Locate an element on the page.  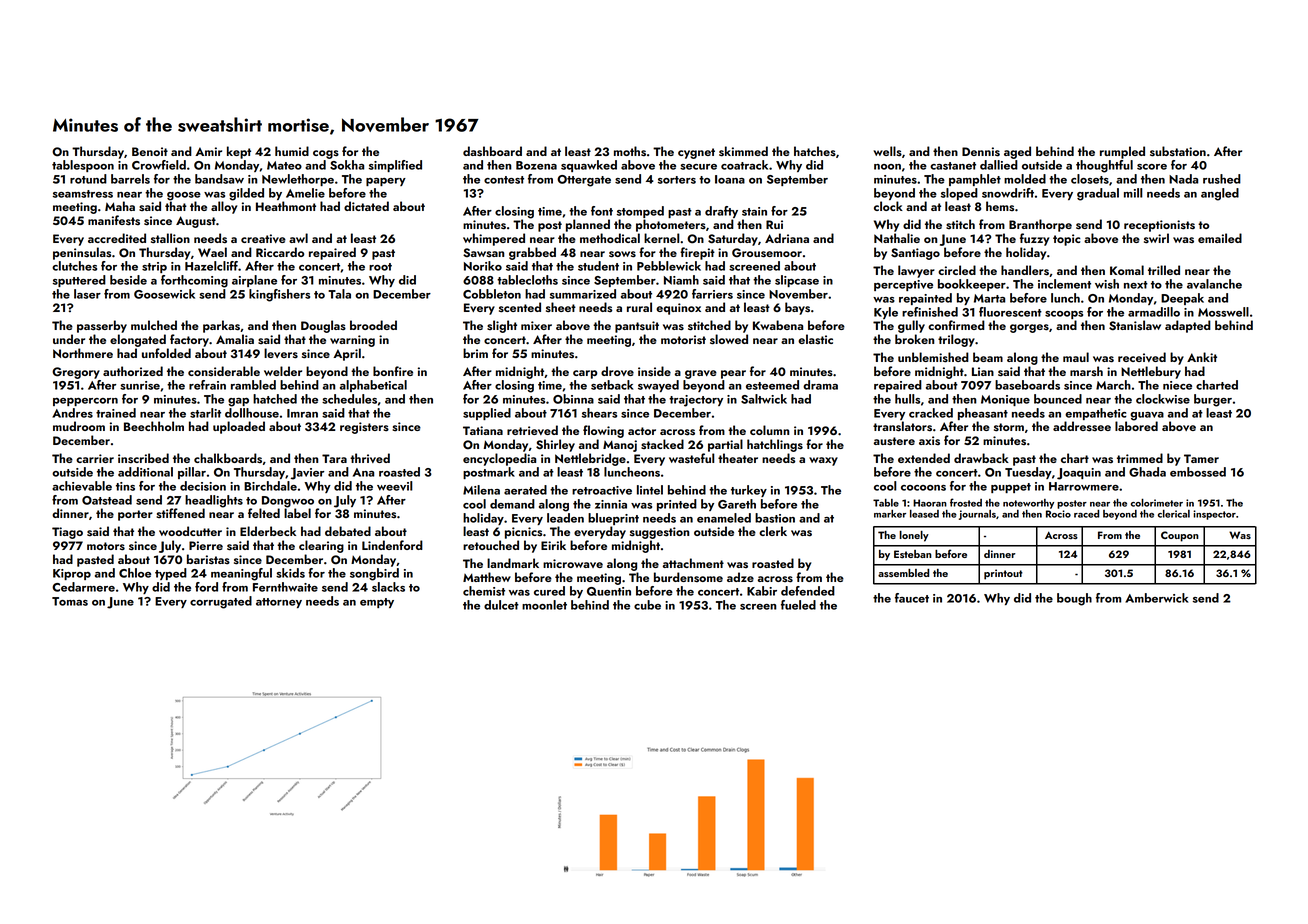
Benoit is located at coordinates (150, 151).
